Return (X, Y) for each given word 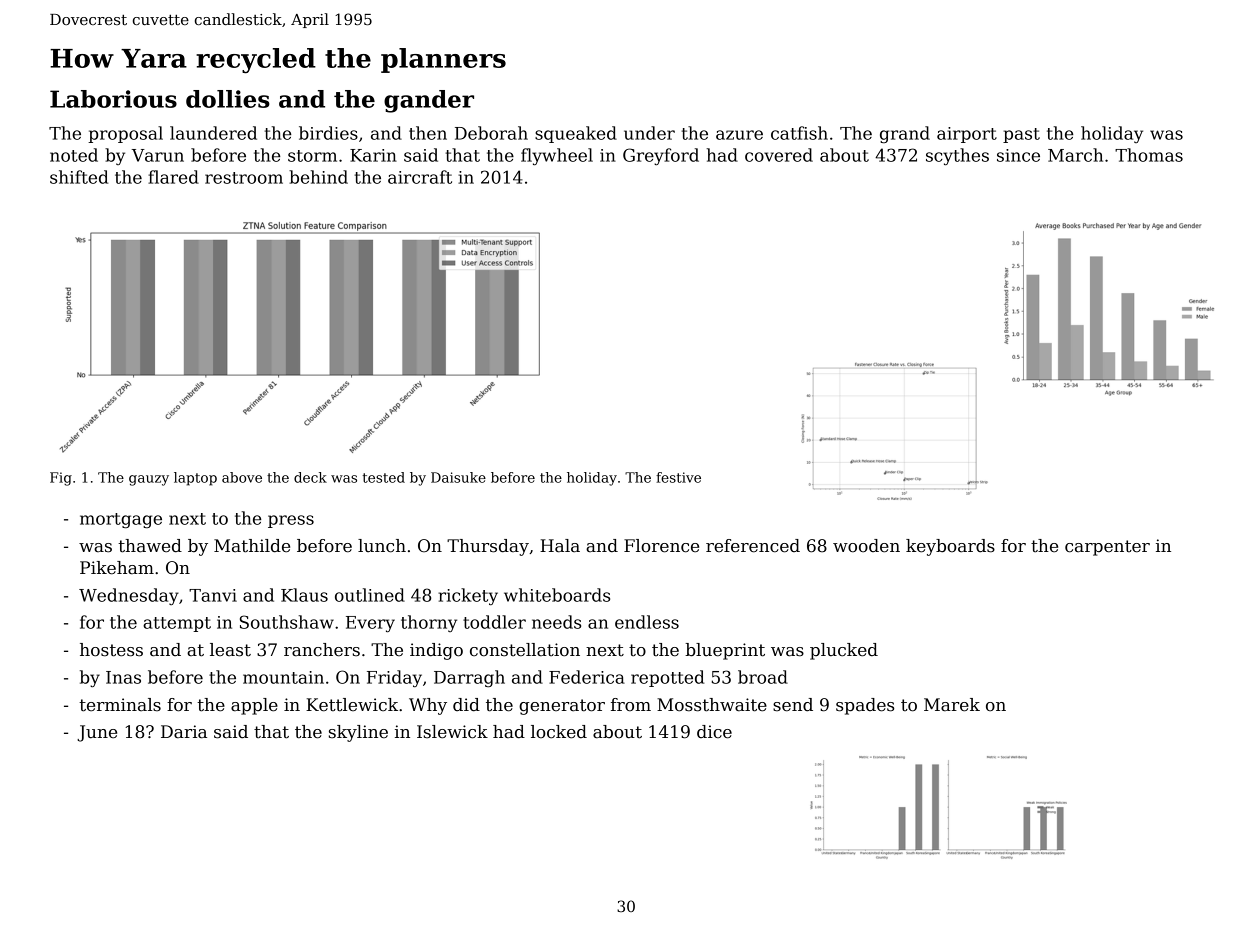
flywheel (557, 156)
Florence (661, 546)
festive (678, 477)
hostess (111, 650)
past (1021, 135)
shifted (79, 177)
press (291, 521)
